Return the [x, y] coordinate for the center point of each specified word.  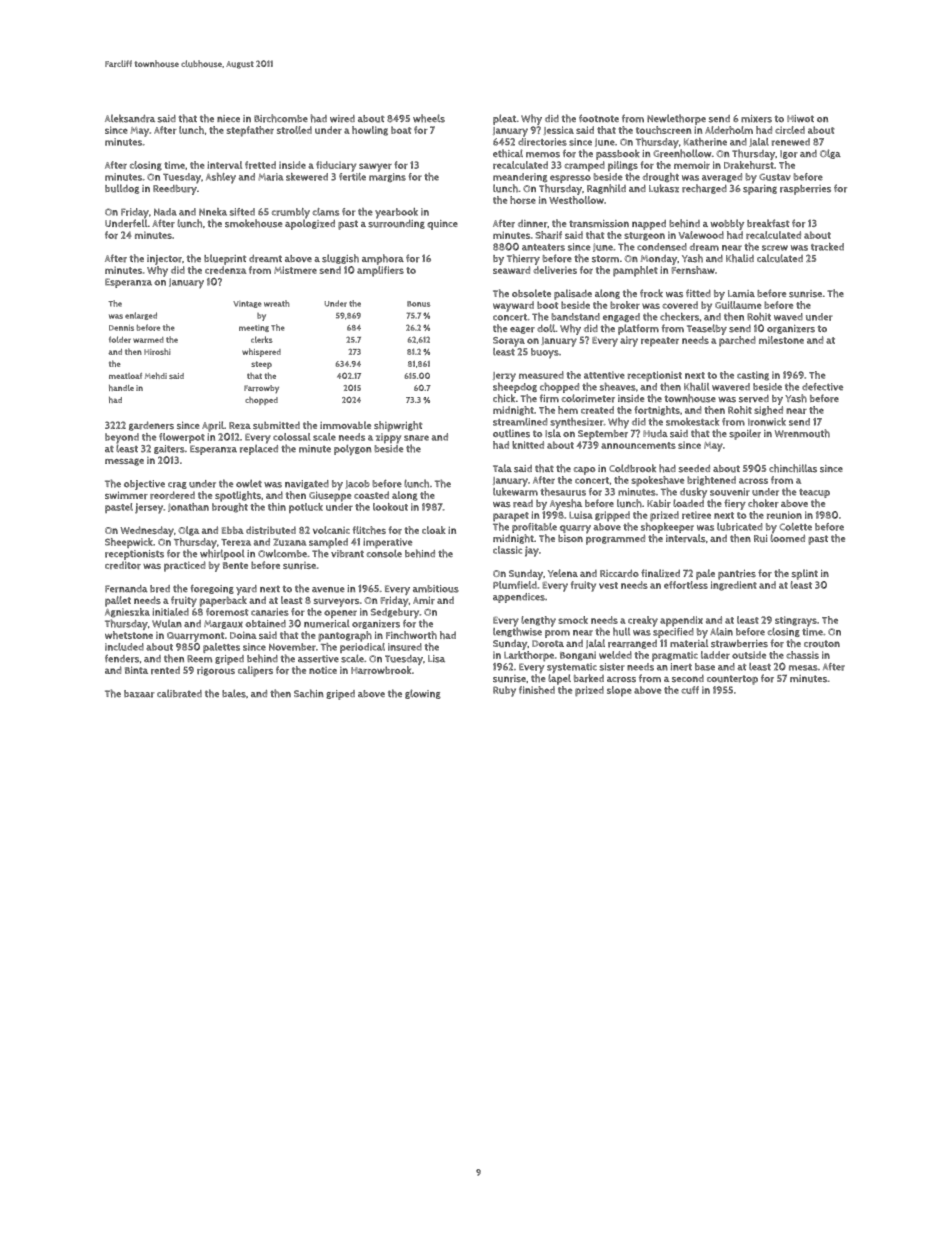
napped [649, 225]
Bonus [418, 304]
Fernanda [126, 589]
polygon [352, 449]
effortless [686, 585]
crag [177, 485]
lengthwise [517, 632]
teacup [814, 493]
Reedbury [175, 190]
